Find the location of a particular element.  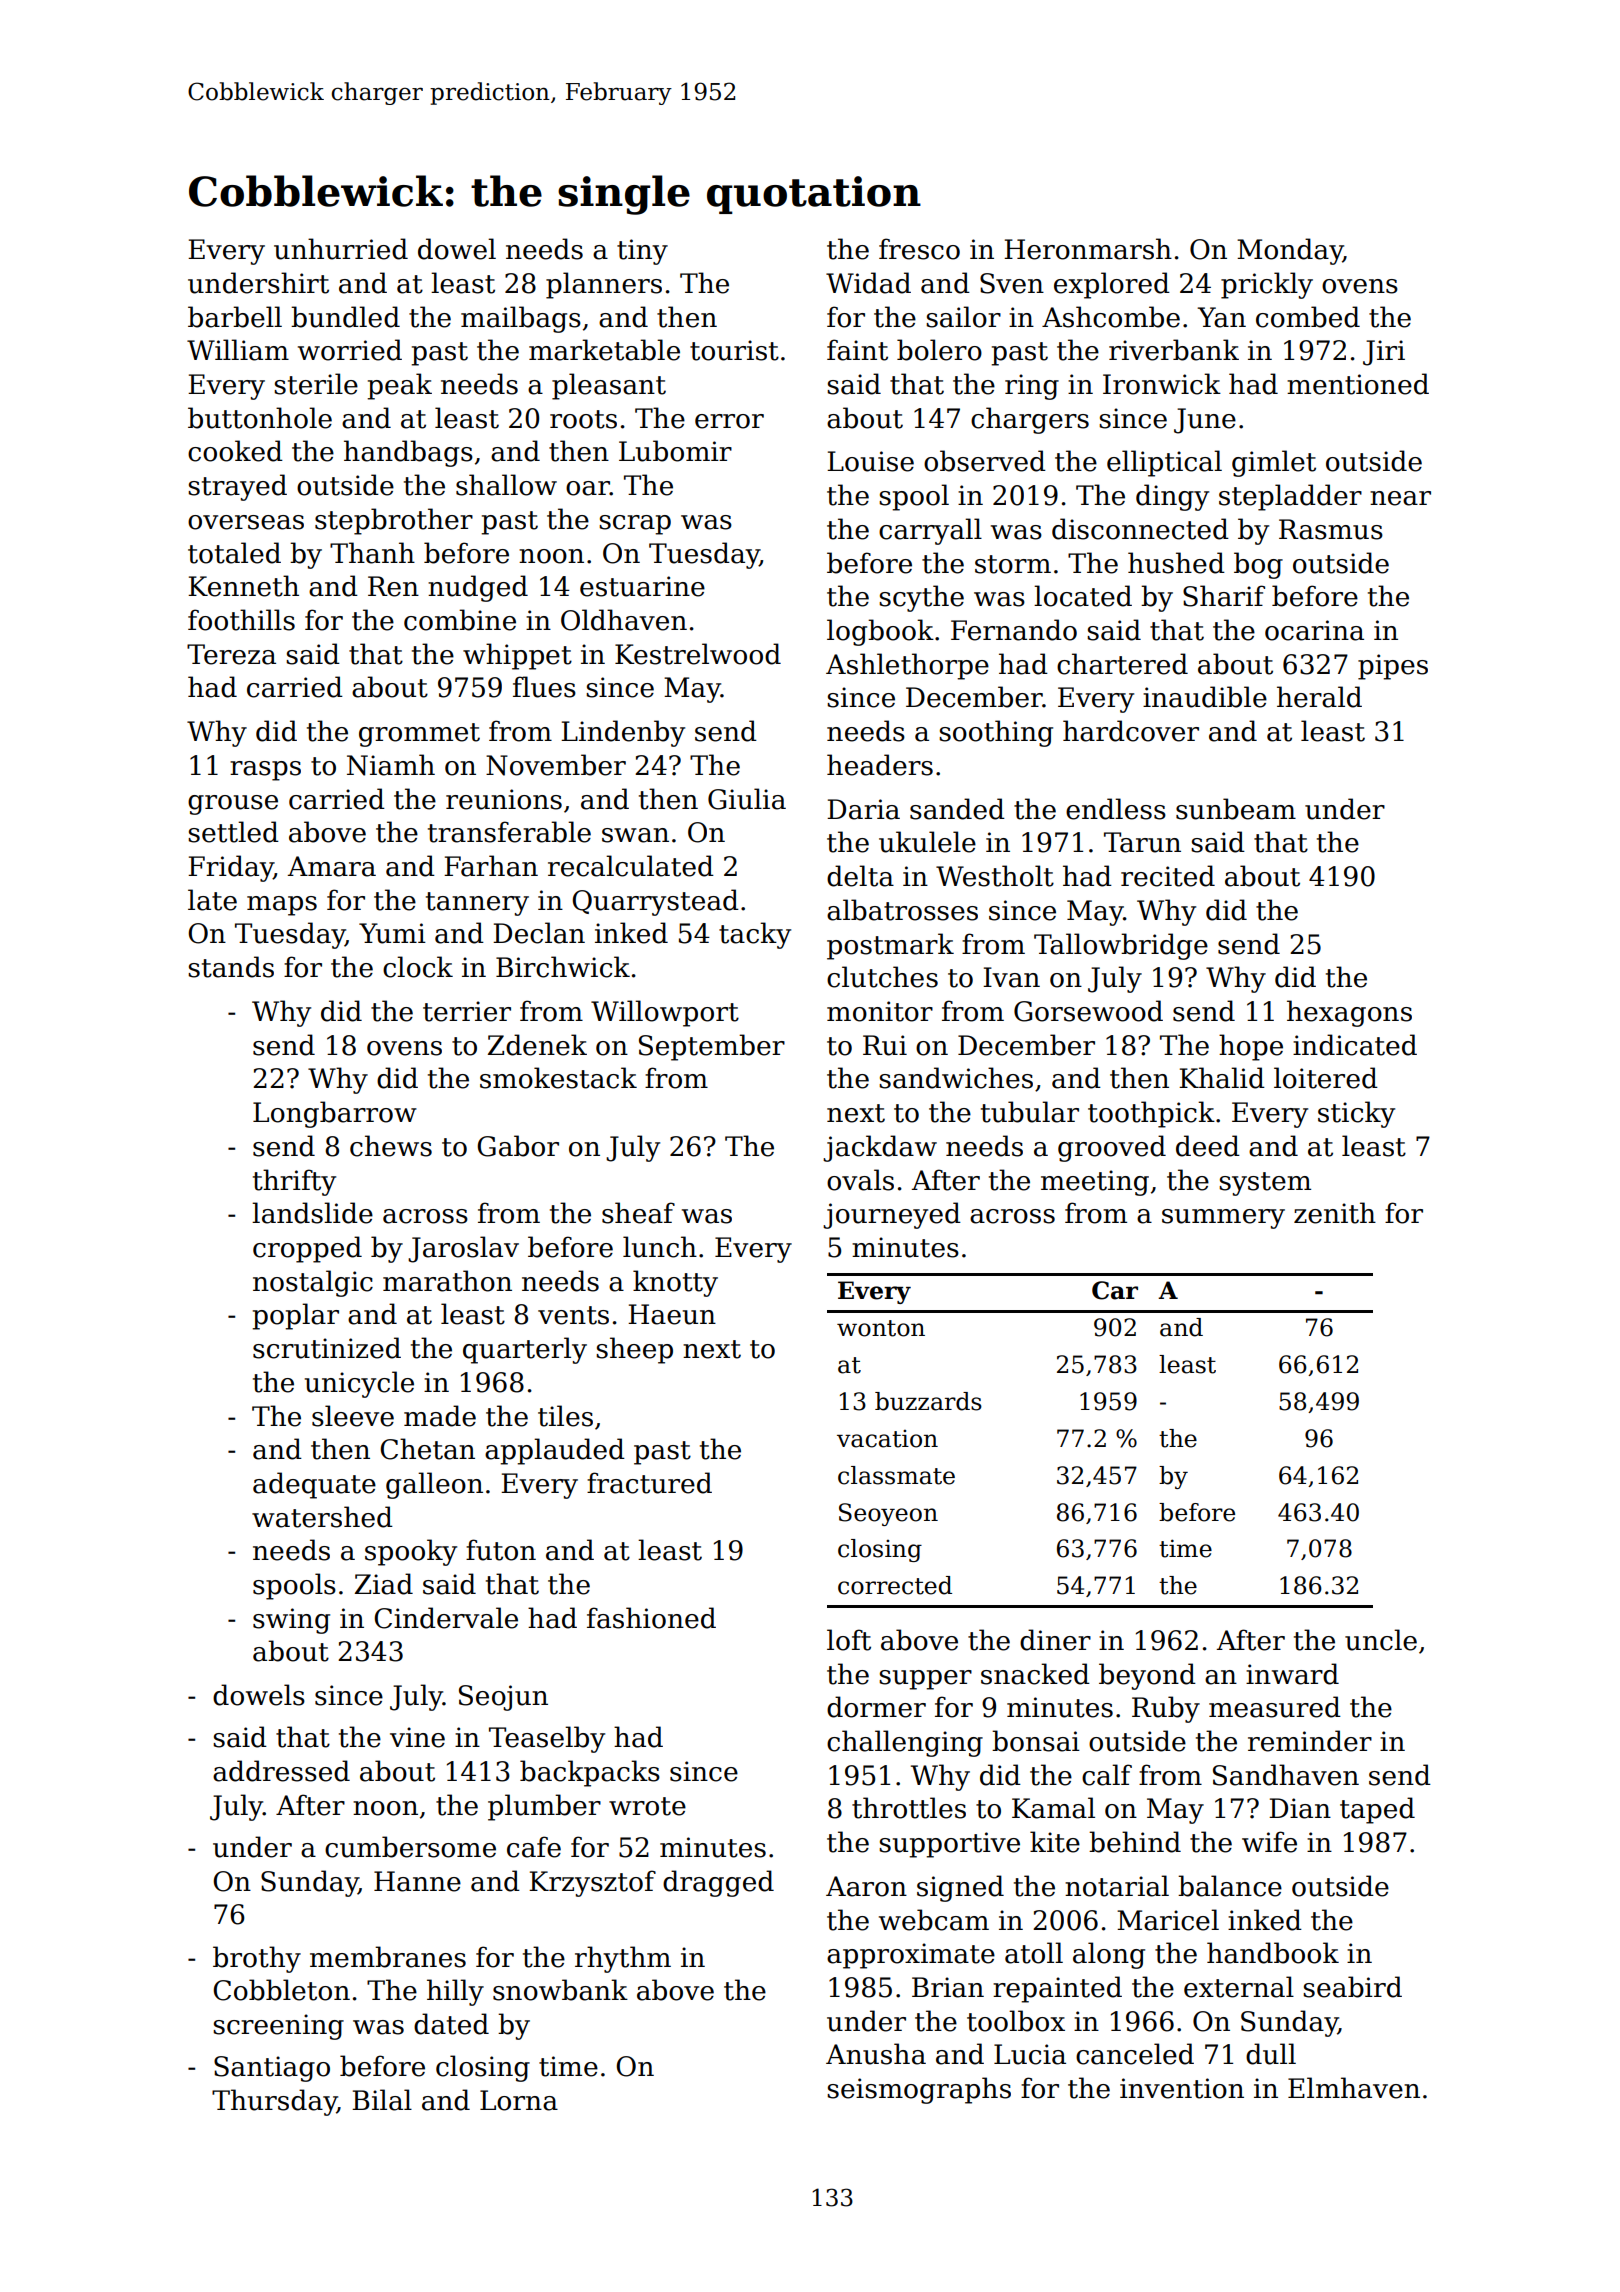

Khalid is located at coordinates (1222, 1078).
